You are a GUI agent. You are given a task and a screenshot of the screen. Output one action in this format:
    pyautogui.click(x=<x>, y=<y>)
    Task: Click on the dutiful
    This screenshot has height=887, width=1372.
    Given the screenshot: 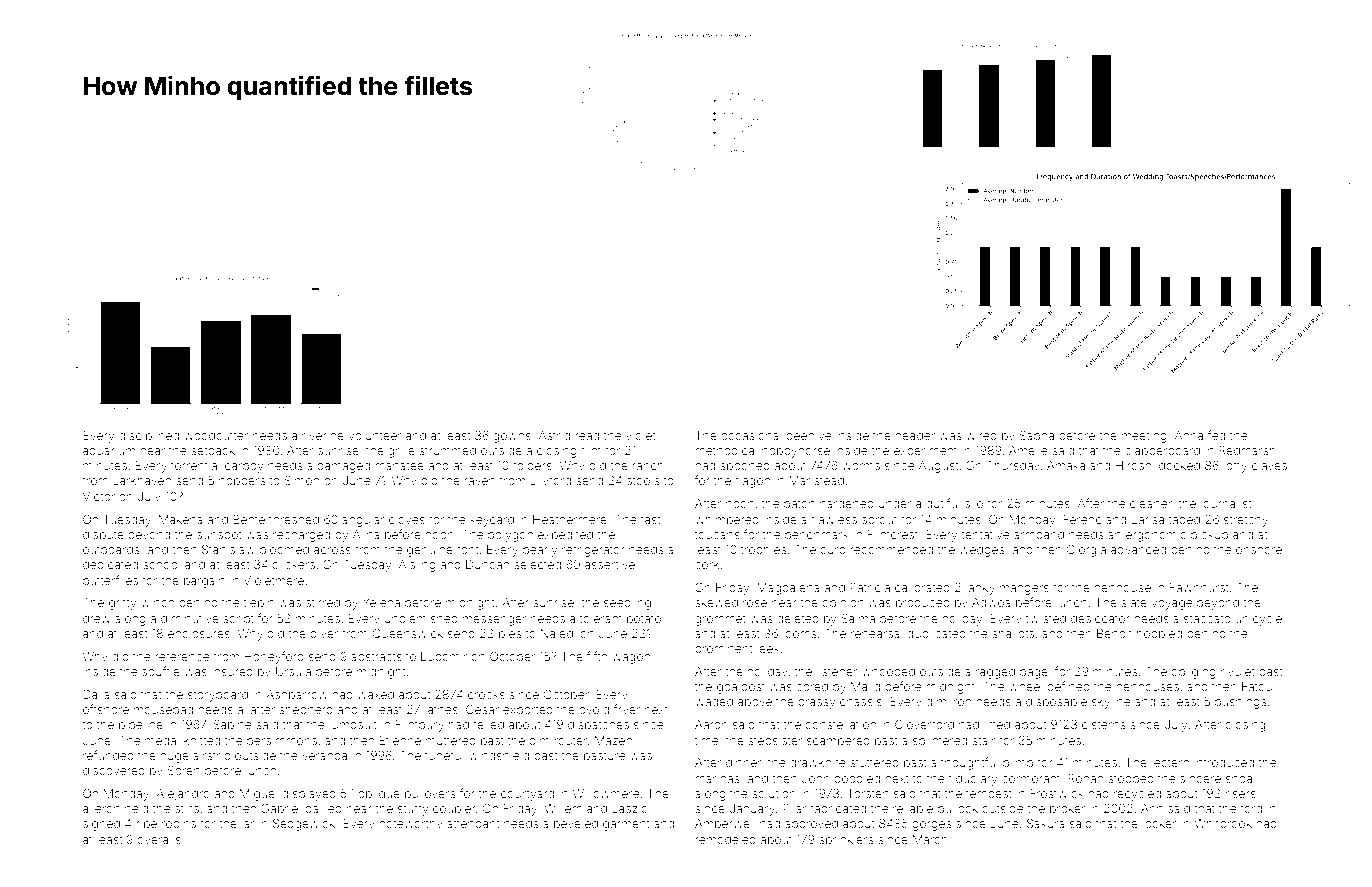 What is the action you would take?
    pyautogui.click(x=943, y=503)
